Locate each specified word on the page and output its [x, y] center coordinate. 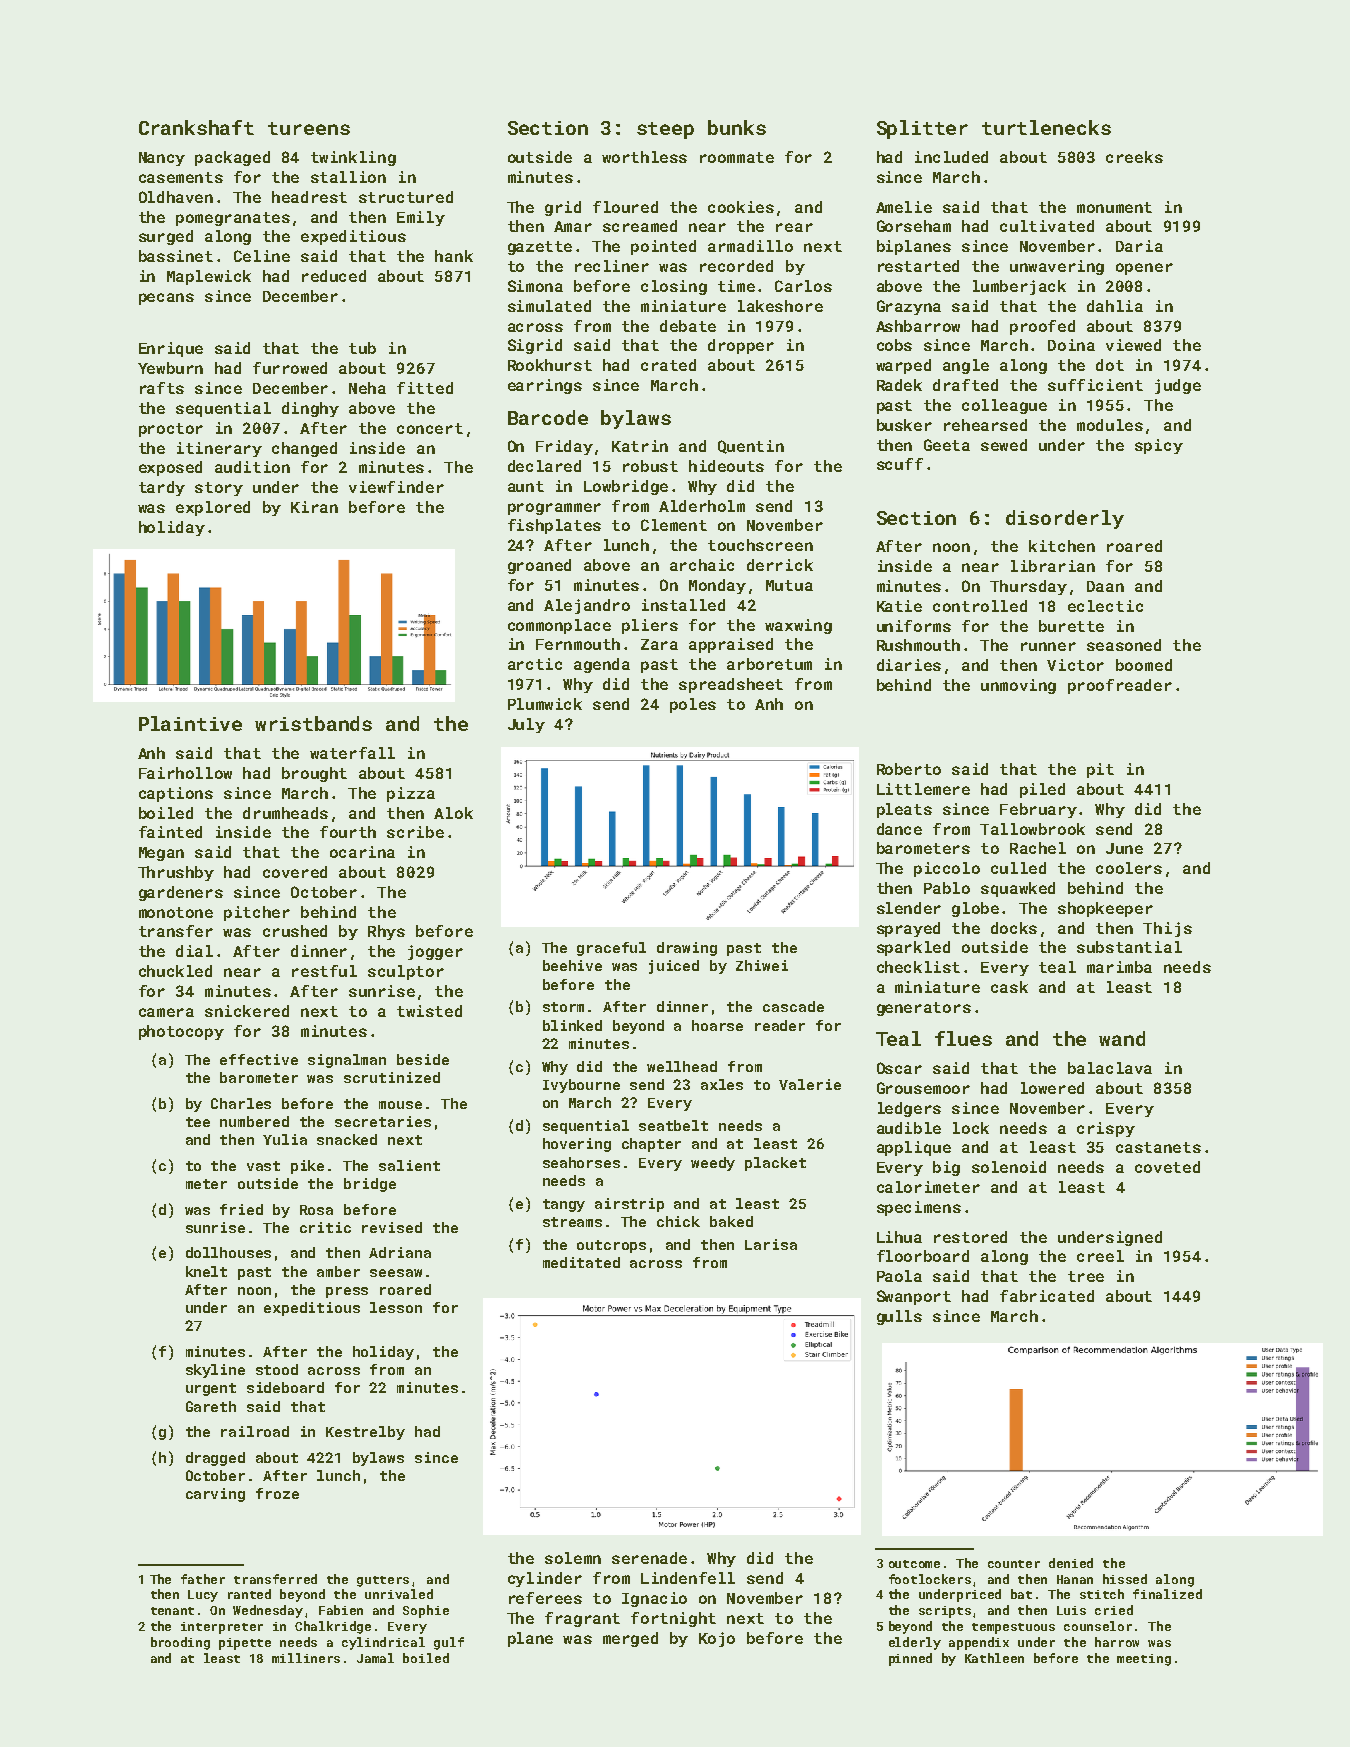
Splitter [922, 129]
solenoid [1009, 1167]
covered [295, 872]
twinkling [353, 158]
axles [722, 1084]
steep [665, 130]
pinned [910, 1659]
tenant [172, 1611]
